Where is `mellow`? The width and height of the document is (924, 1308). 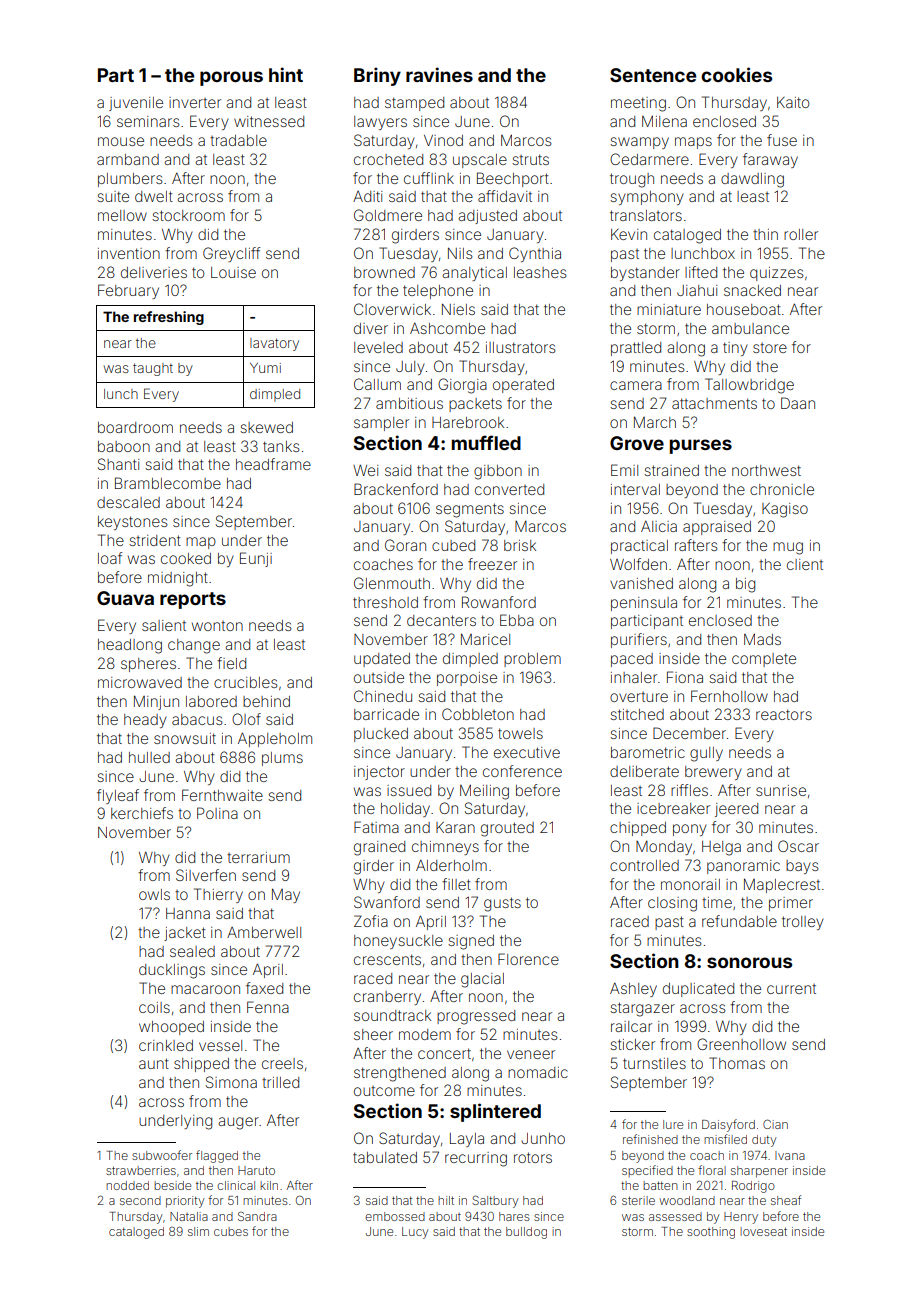
mellow is located at coordinates (122, 215).
